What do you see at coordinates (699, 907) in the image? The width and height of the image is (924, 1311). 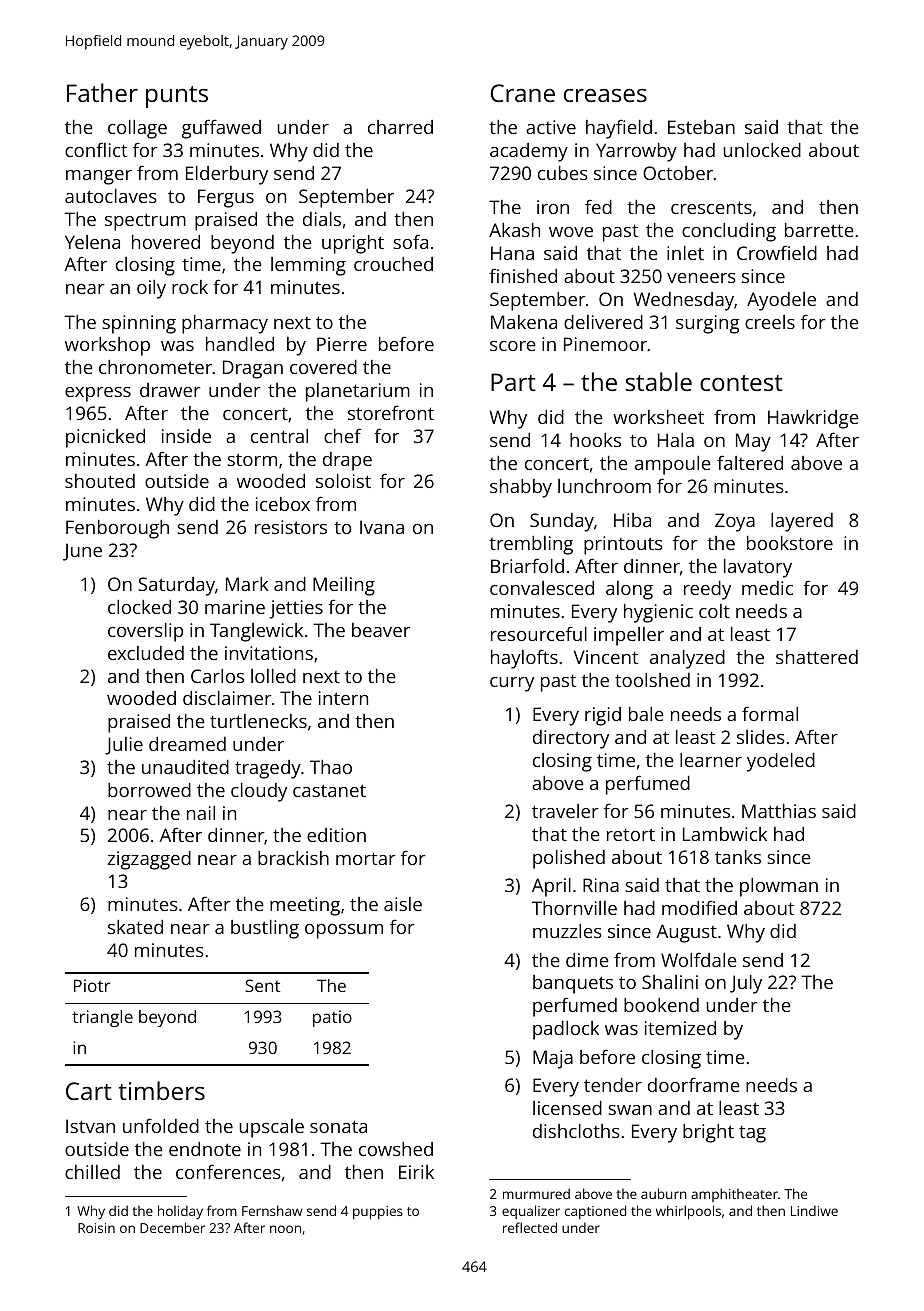 I see `modified` at bounding box center [699, 907].
